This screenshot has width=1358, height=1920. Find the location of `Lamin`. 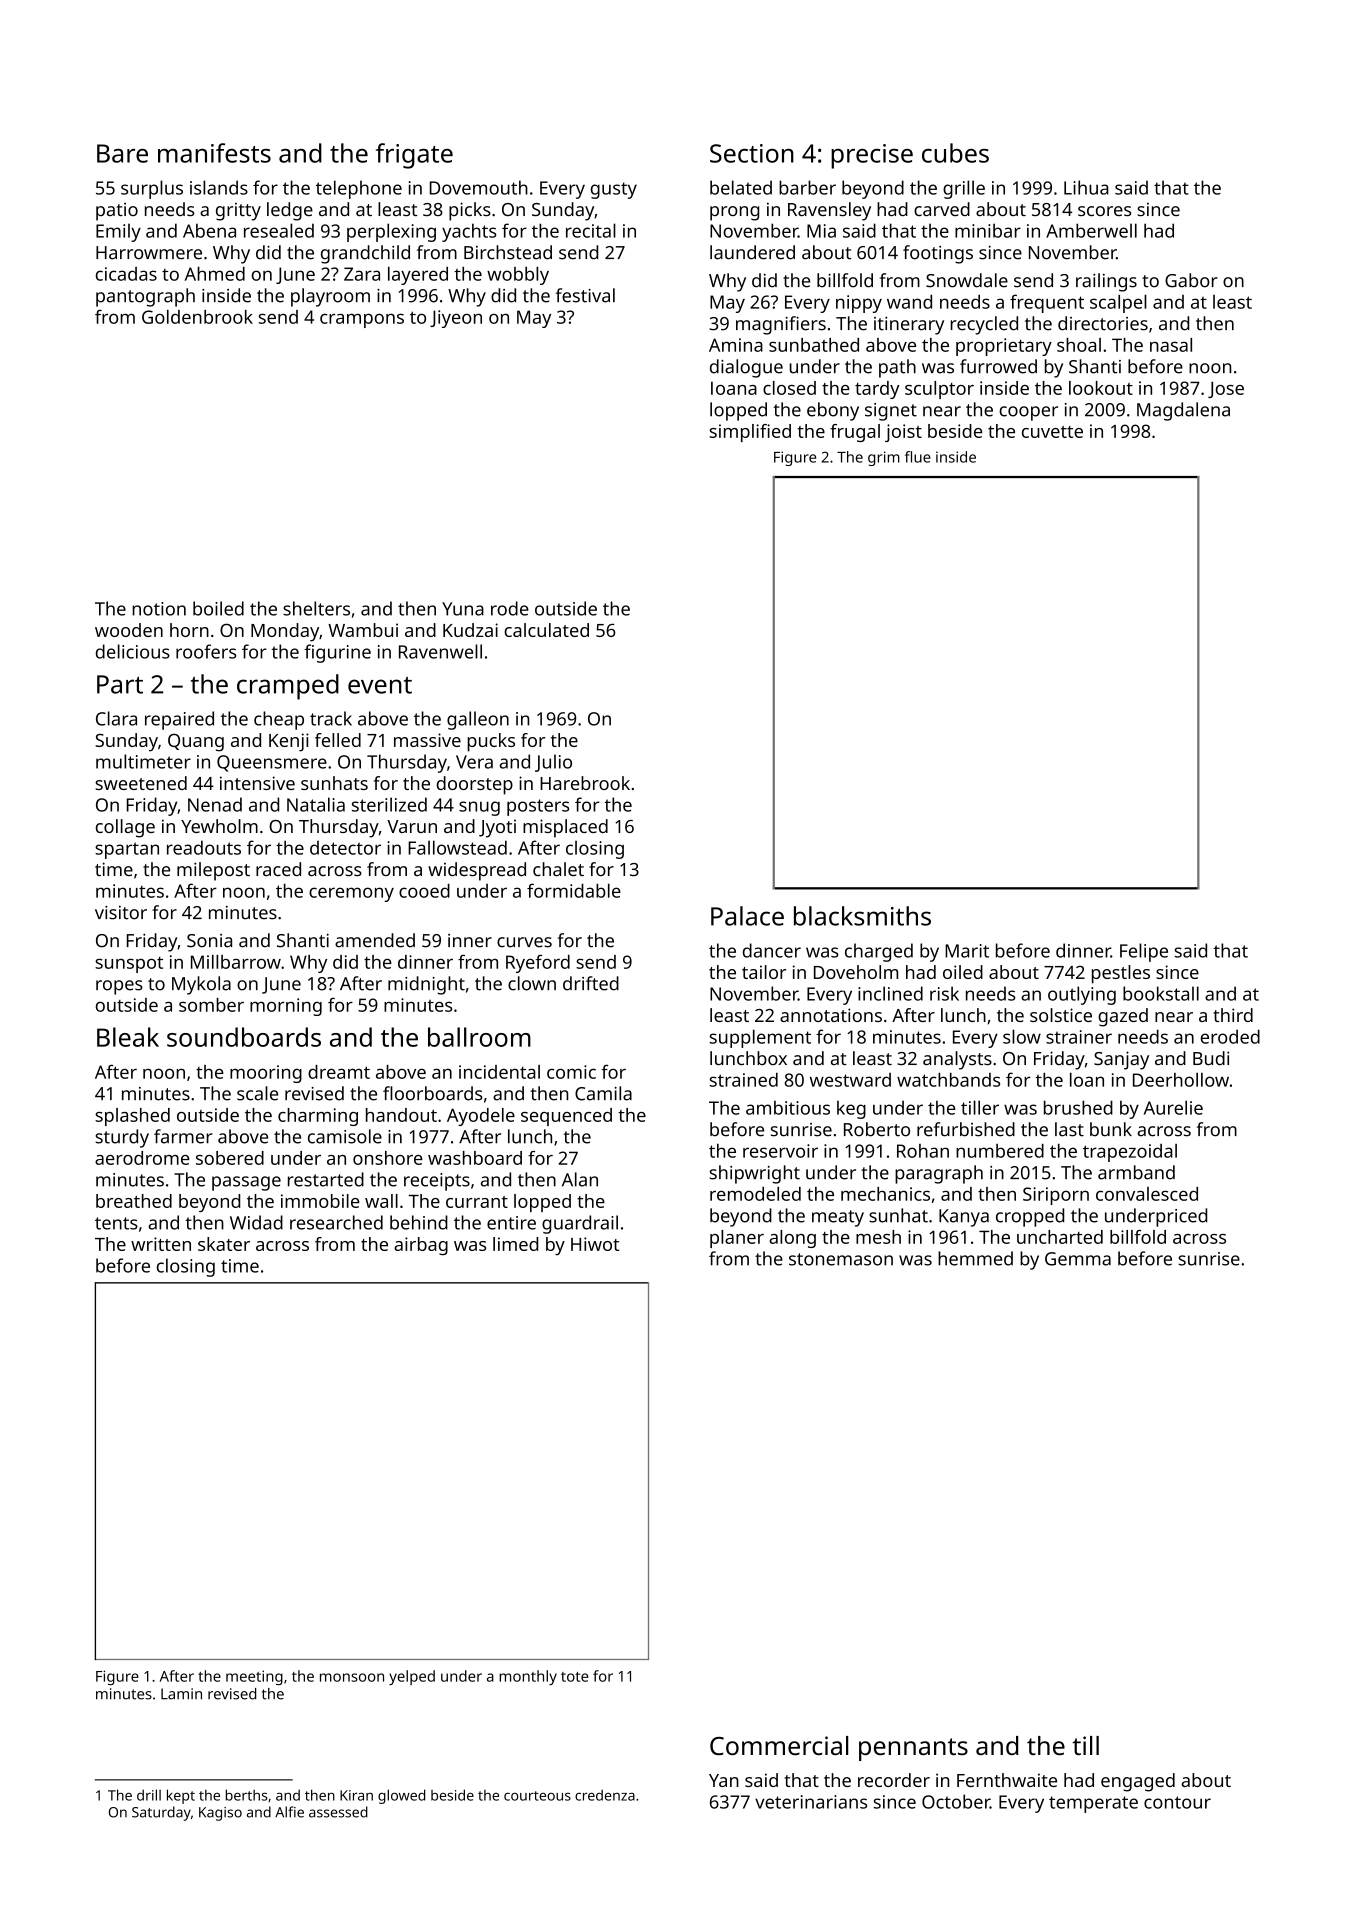

Lamin is located at coordinates (181, 1694).
